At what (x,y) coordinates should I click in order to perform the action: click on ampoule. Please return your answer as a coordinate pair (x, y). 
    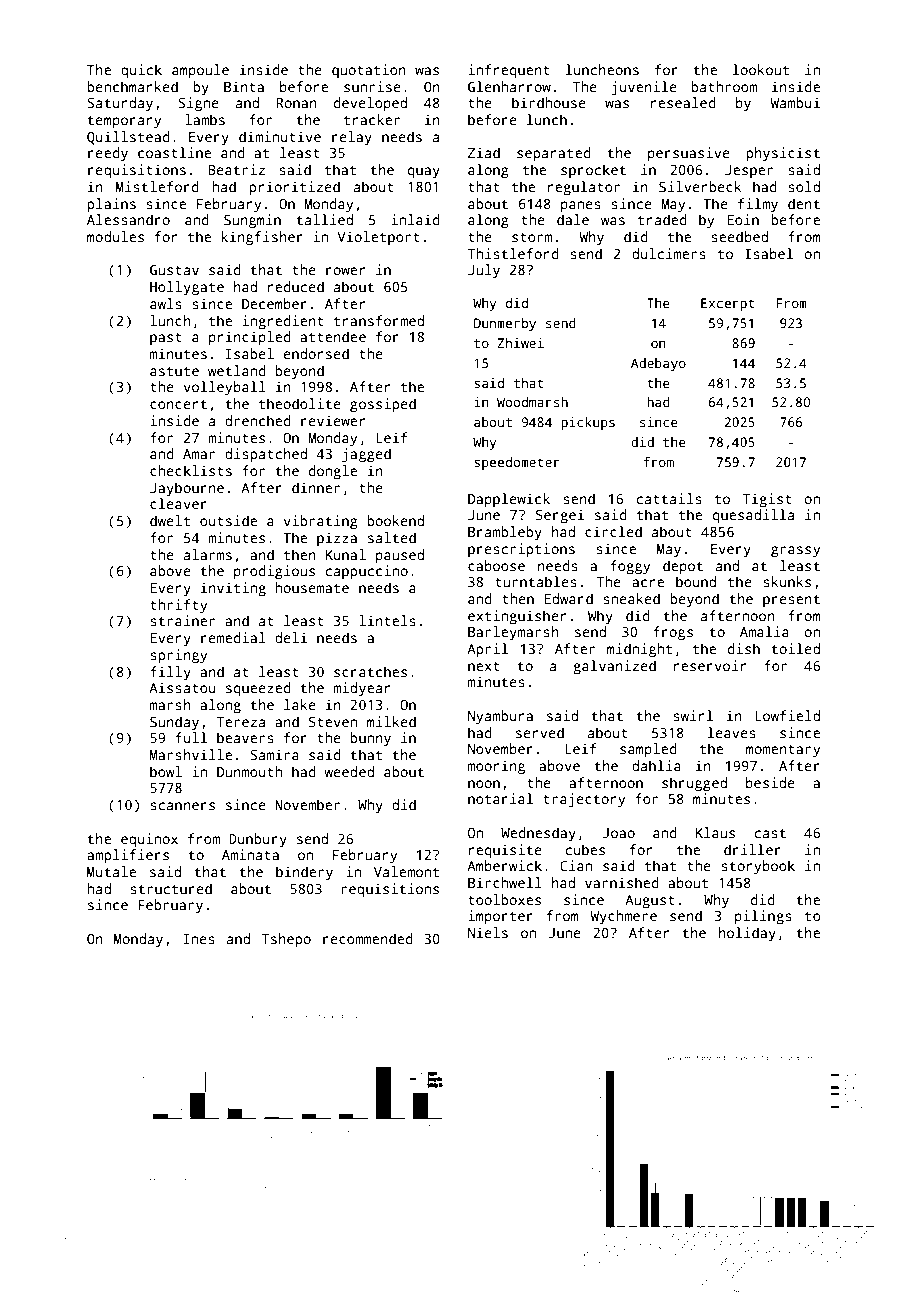
    Looking at the image, I should click on (200, 71).
